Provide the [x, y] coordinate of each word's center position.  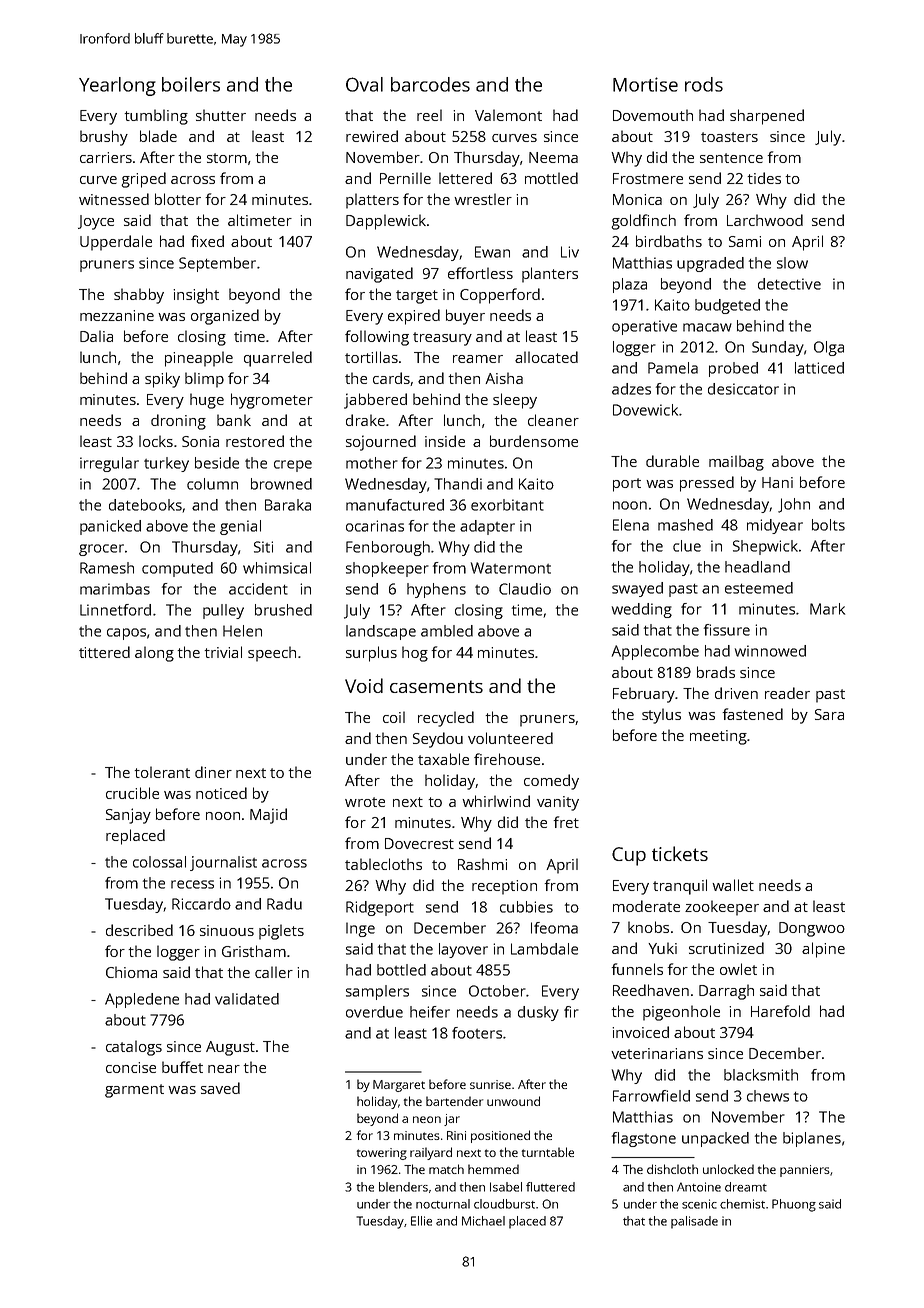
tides [764, 178]
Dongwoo [812, 929]
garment [134, 1091]
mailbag [736, 463]
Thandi [458, 484]
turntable [548, 1152]
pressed [707, 484]
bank [234, 420]
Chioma [131, 972]
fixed [207, 241]
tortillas [371, 357]
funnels [637, 969]
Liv [570, 252]
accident [258, 589]
